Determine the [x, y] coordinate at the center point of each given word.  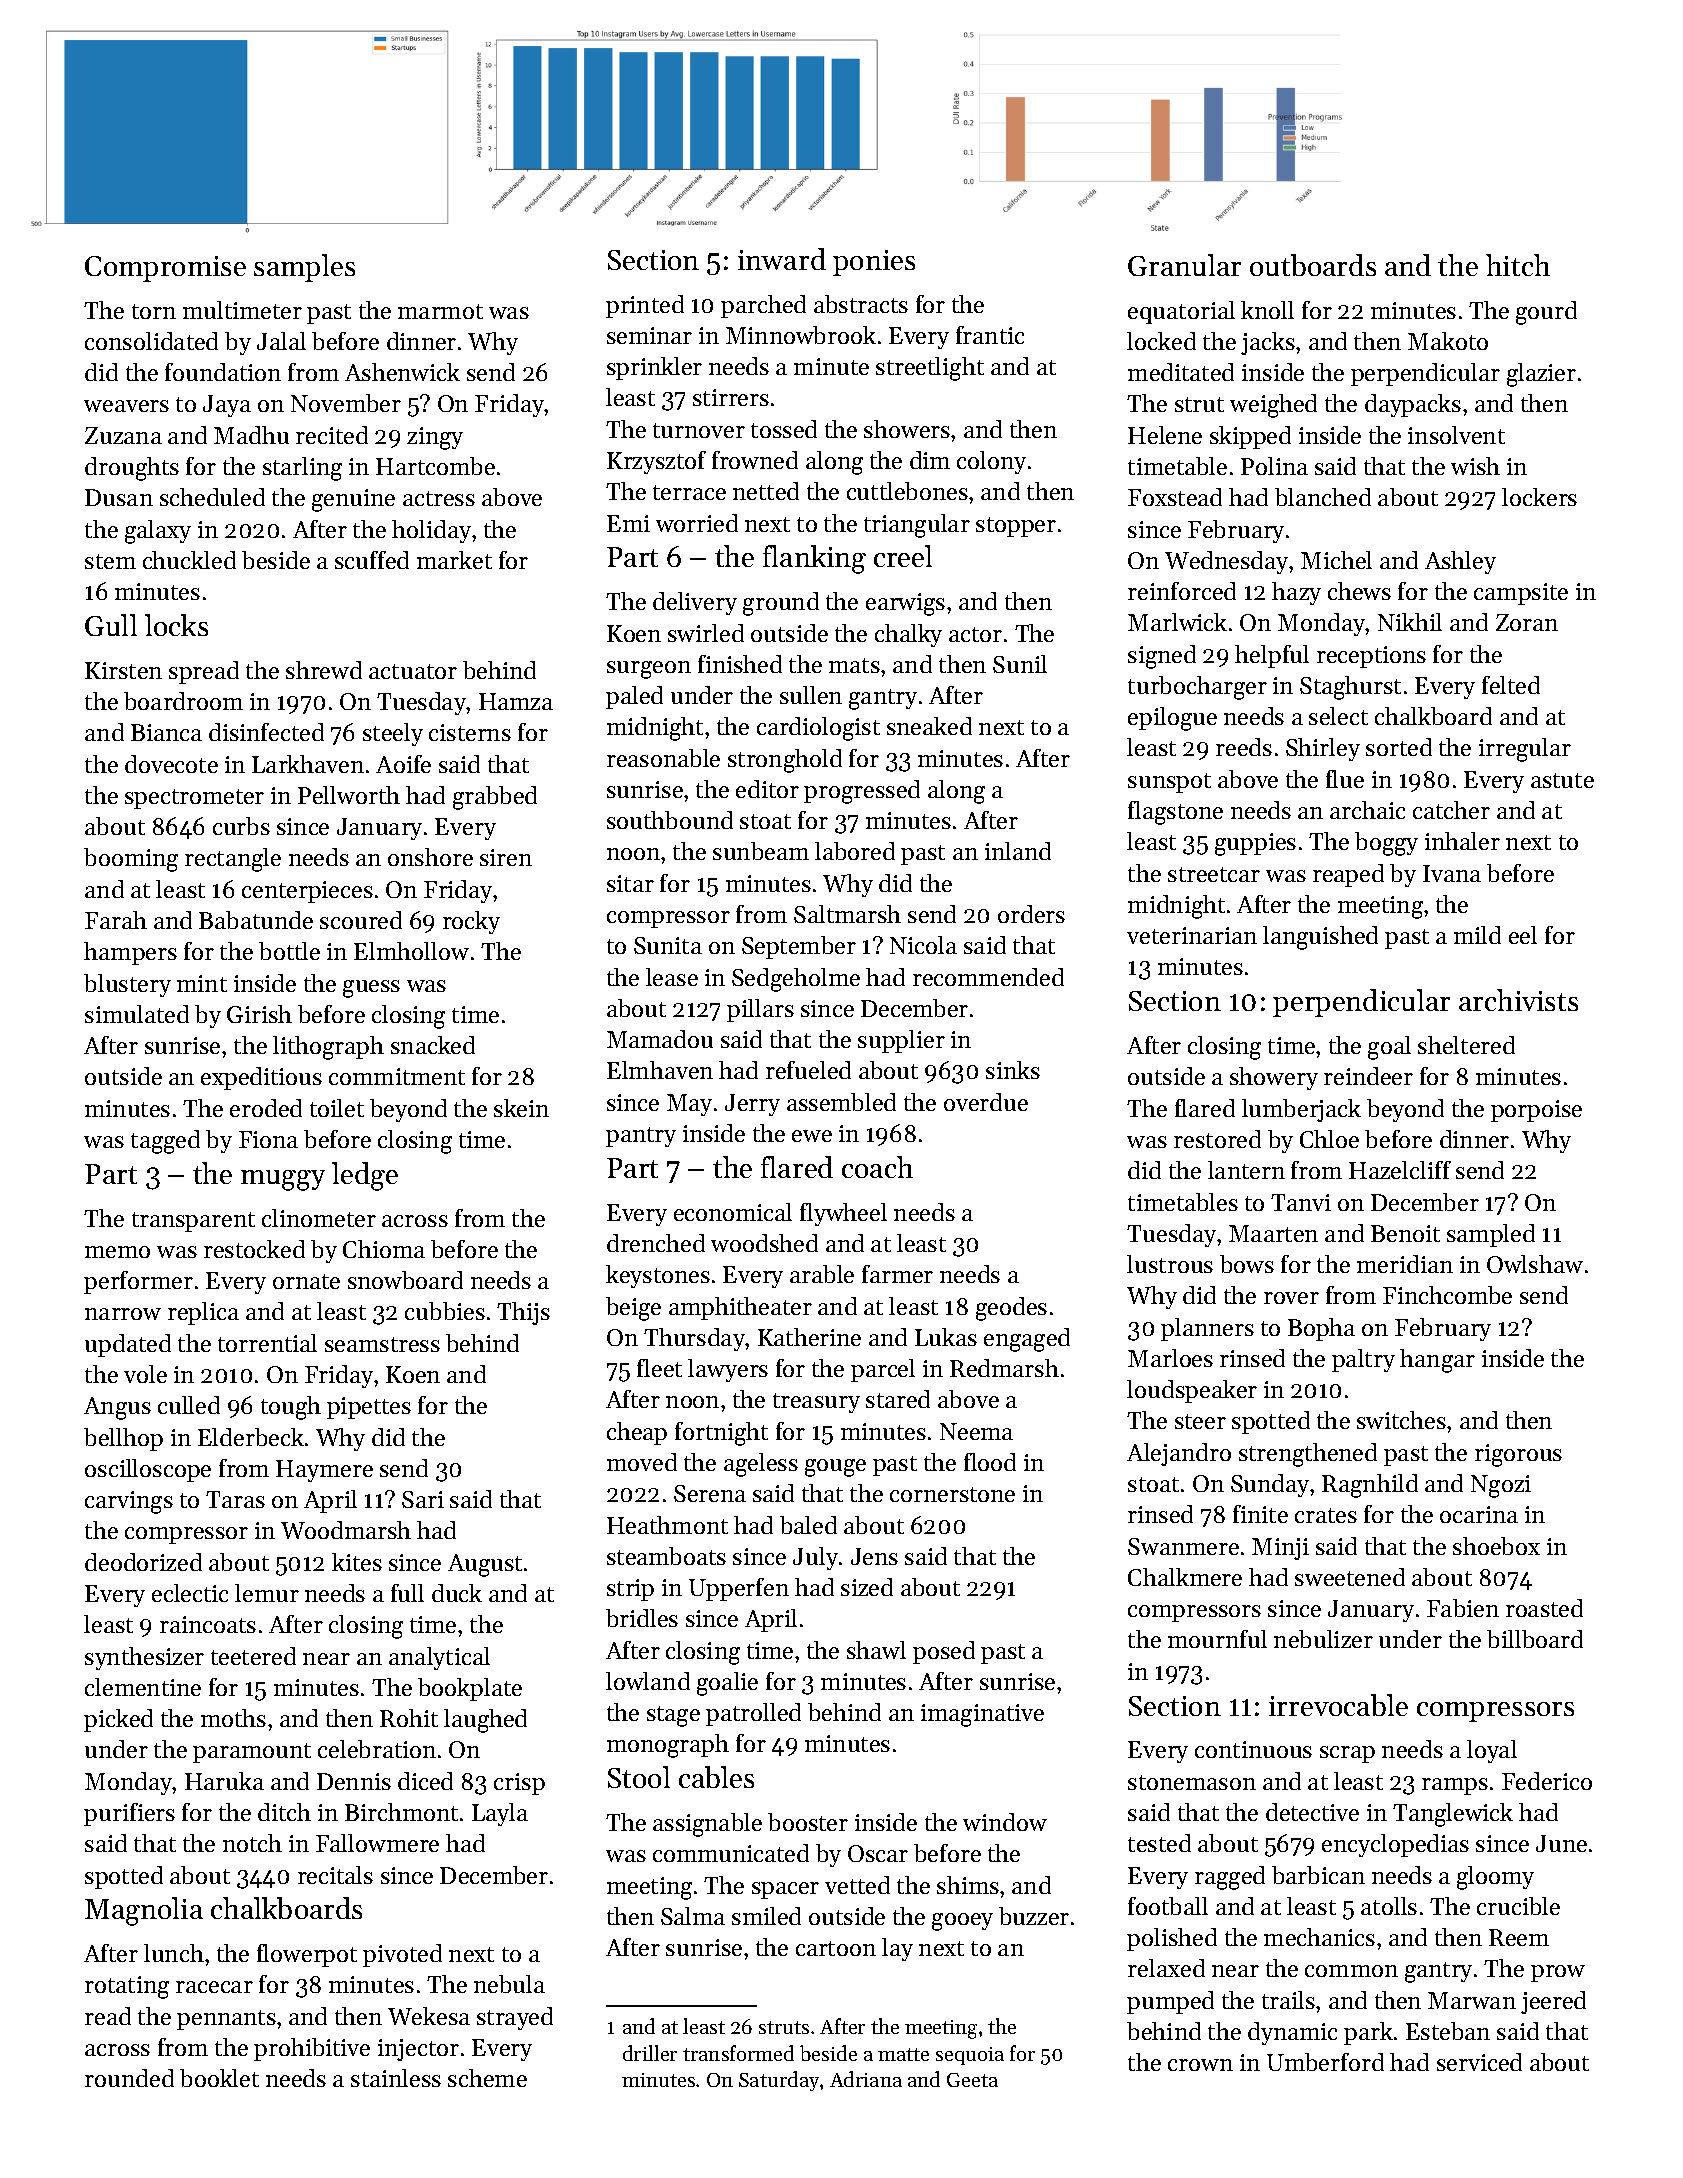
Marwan [1472, 2000]
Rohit [409, 1718]
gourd [1546, 313]
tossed [784, 429]
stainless [396, 2078]
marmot [440, 311]
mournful [1217, 1639]
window [1005, 1822]
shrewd [324, 670]
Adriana [866, 2079]
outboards [1313, 265]
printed [645, 306]
